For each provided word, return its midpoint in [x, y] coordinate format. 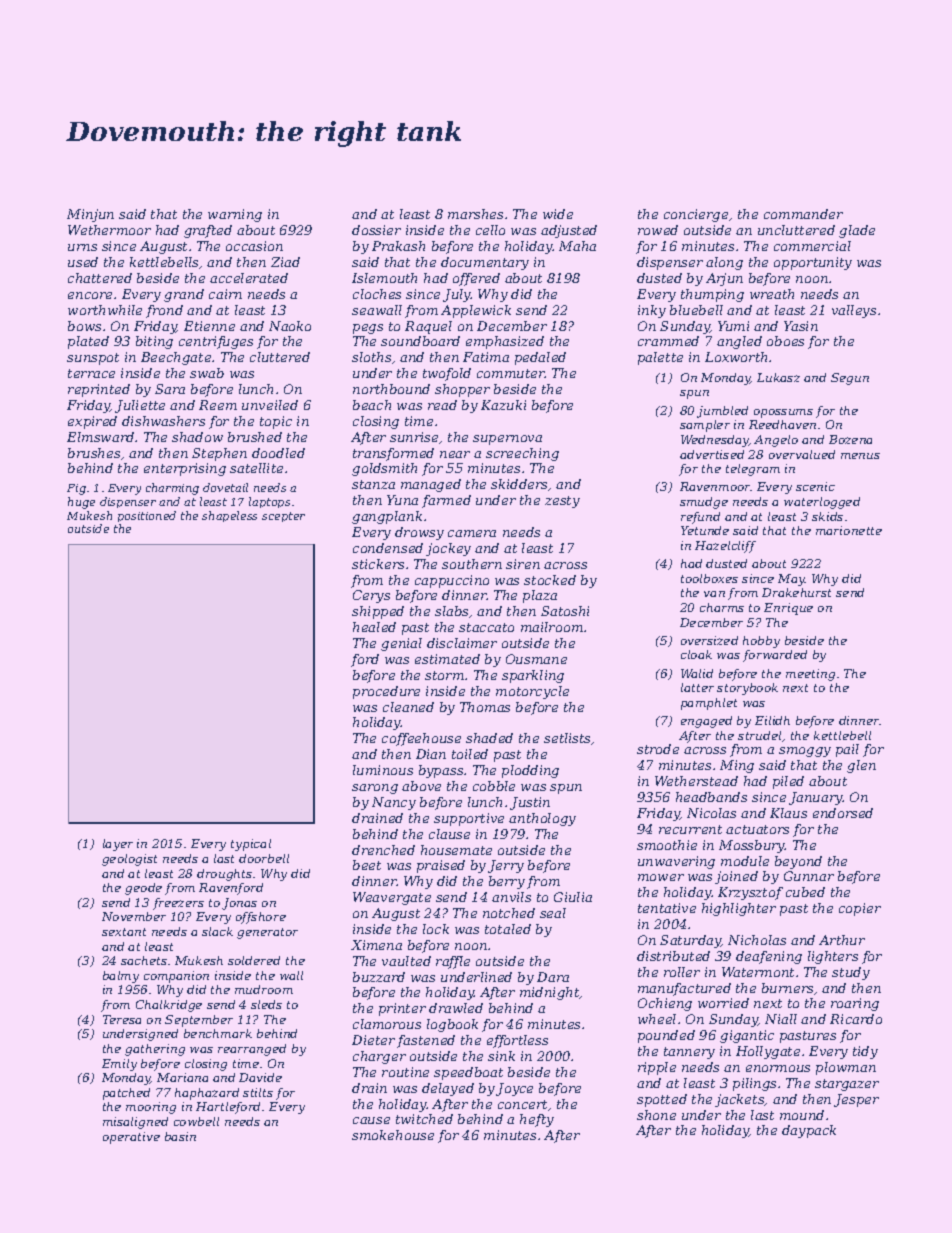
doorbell [264, 858]
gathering [155, 1050]
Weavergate [392, 898]
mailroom [552, 627]
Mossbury [752, 846]
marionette [849, 530]
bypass [441, 771]
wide [558, 214]
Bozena [850, 439]
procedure [386, 692]
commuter [511, 373]
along [724, 263]
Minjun [90, 215]
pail [847, 750]
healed [374, 627]
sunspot [93, 359]
